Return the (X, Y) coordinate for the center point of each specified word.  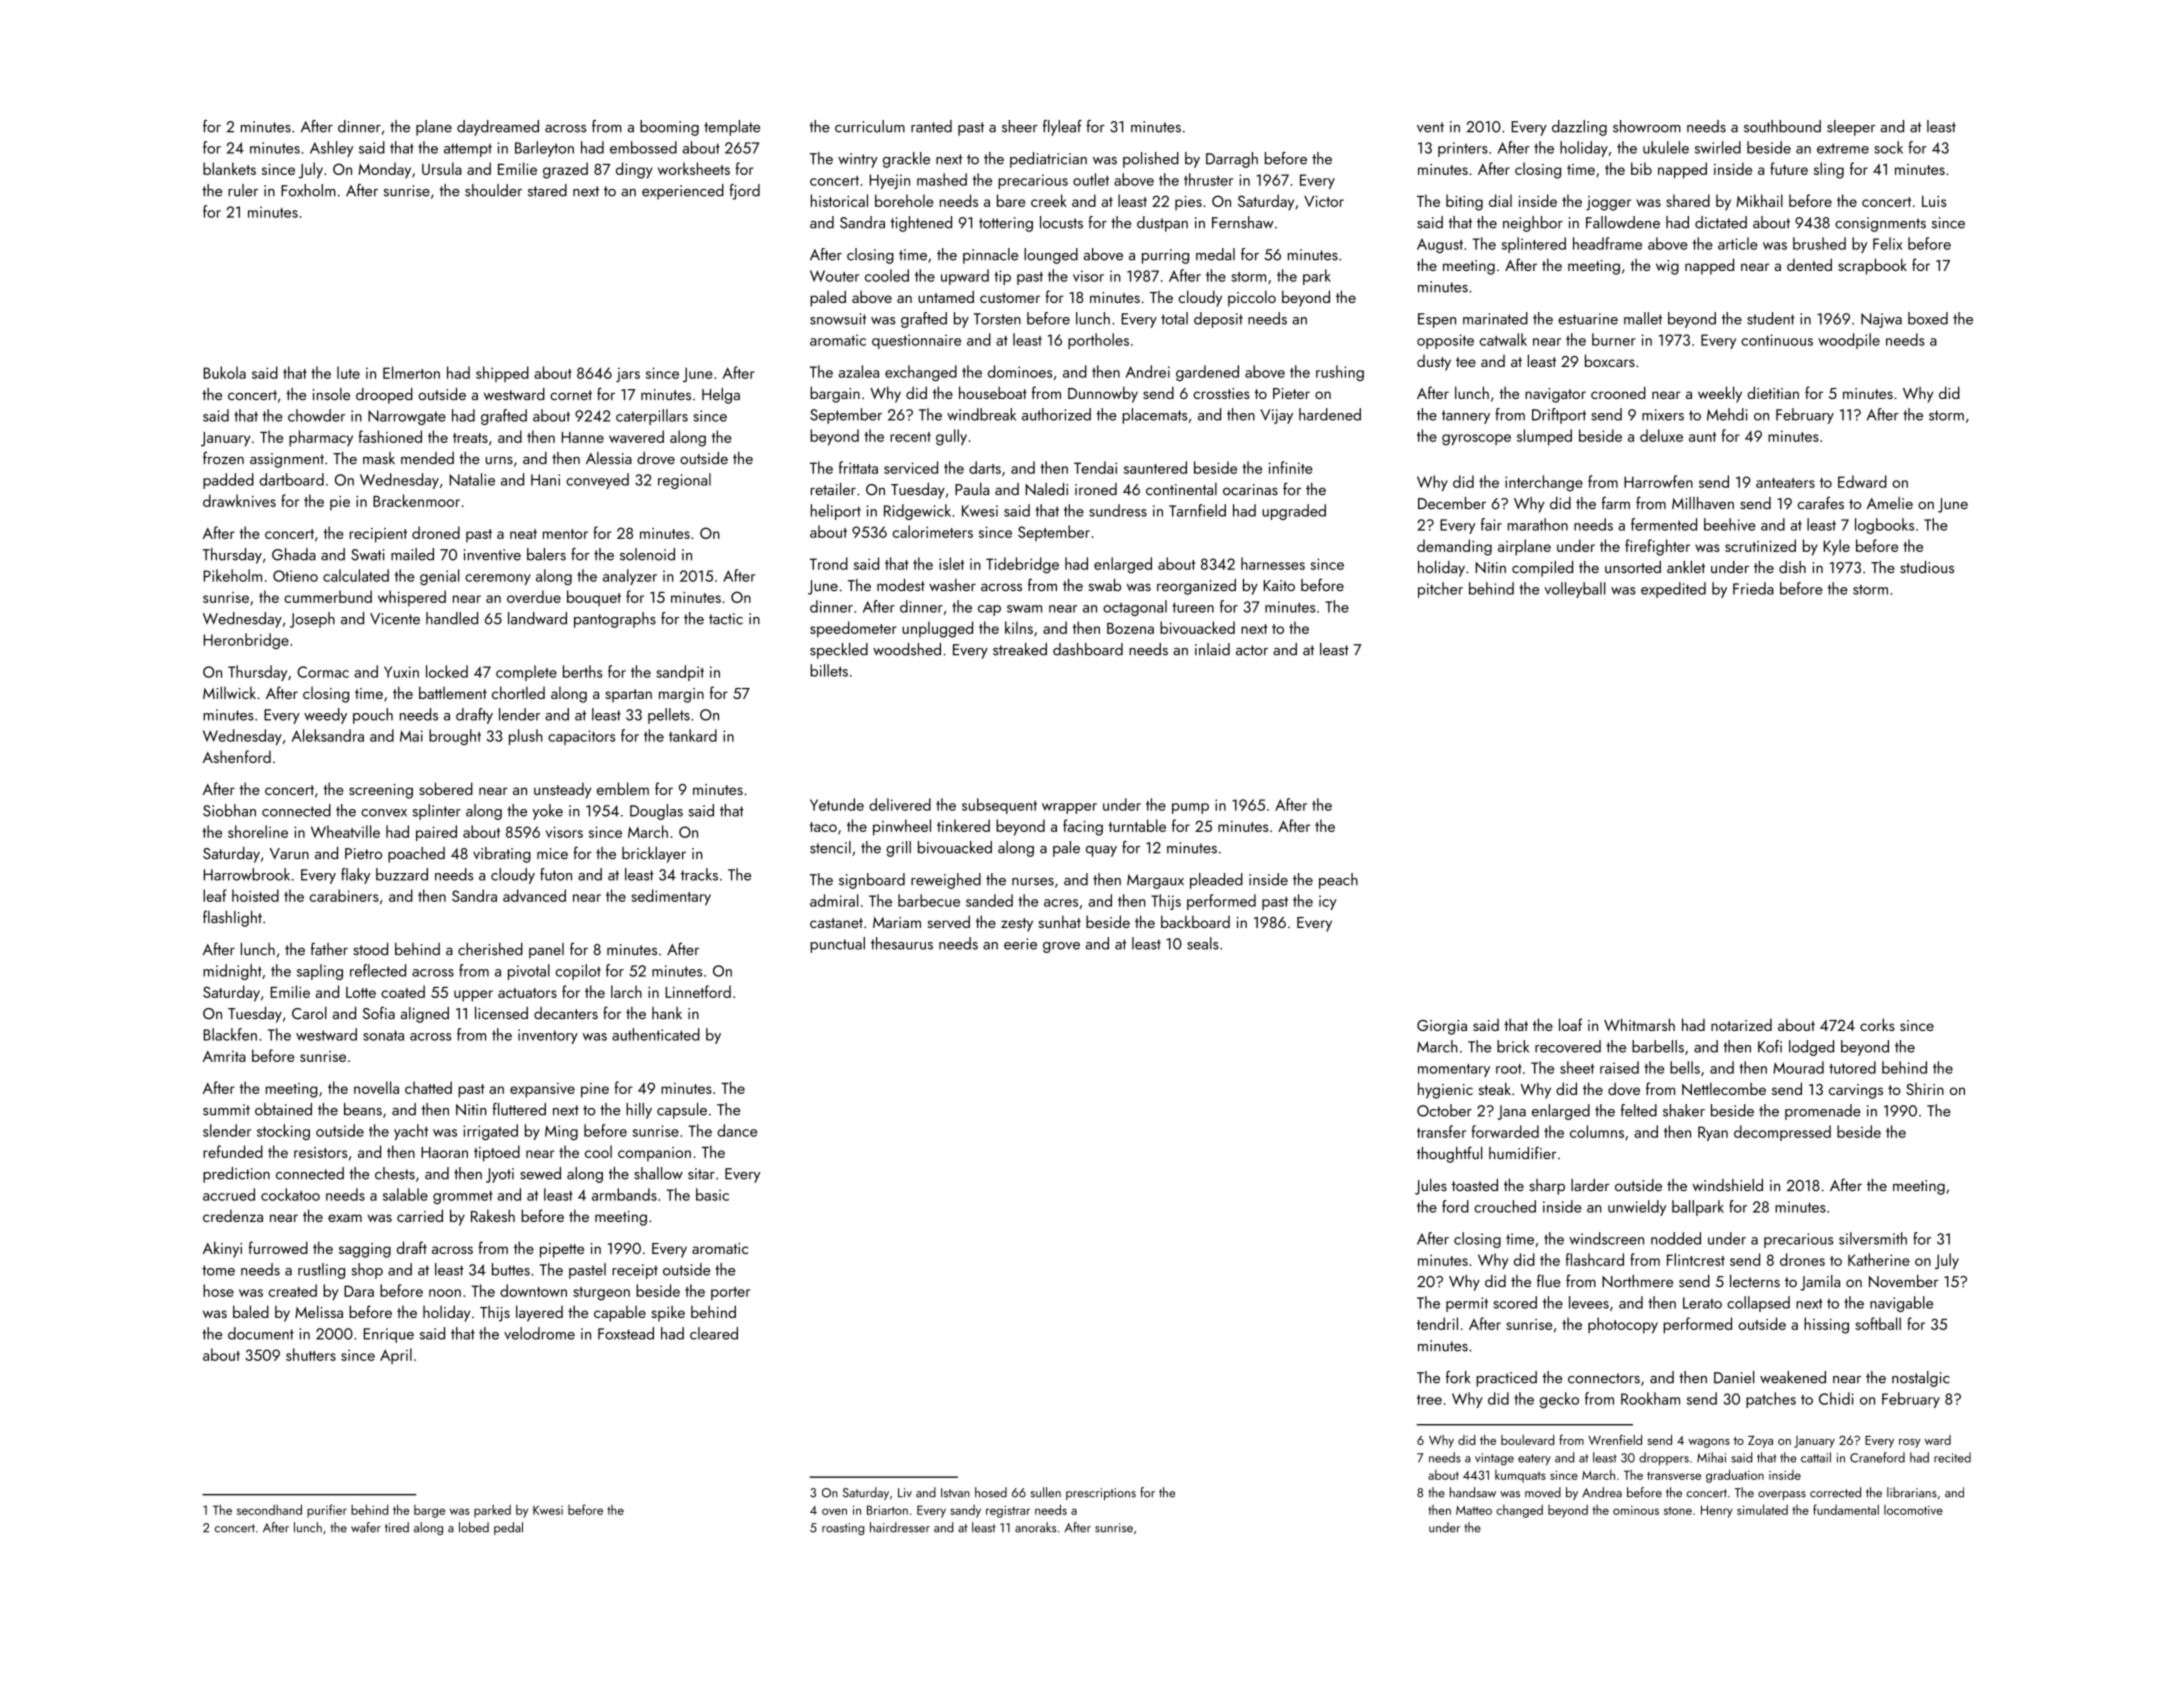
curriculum (870, 126)
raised (1619, 1067)
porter (730, 1293)
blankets (229, 168)
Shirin (1925, 1089)
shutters (311, 1354)
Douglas (656, 812)
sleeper (1851, 128)
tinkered (963, 825)
